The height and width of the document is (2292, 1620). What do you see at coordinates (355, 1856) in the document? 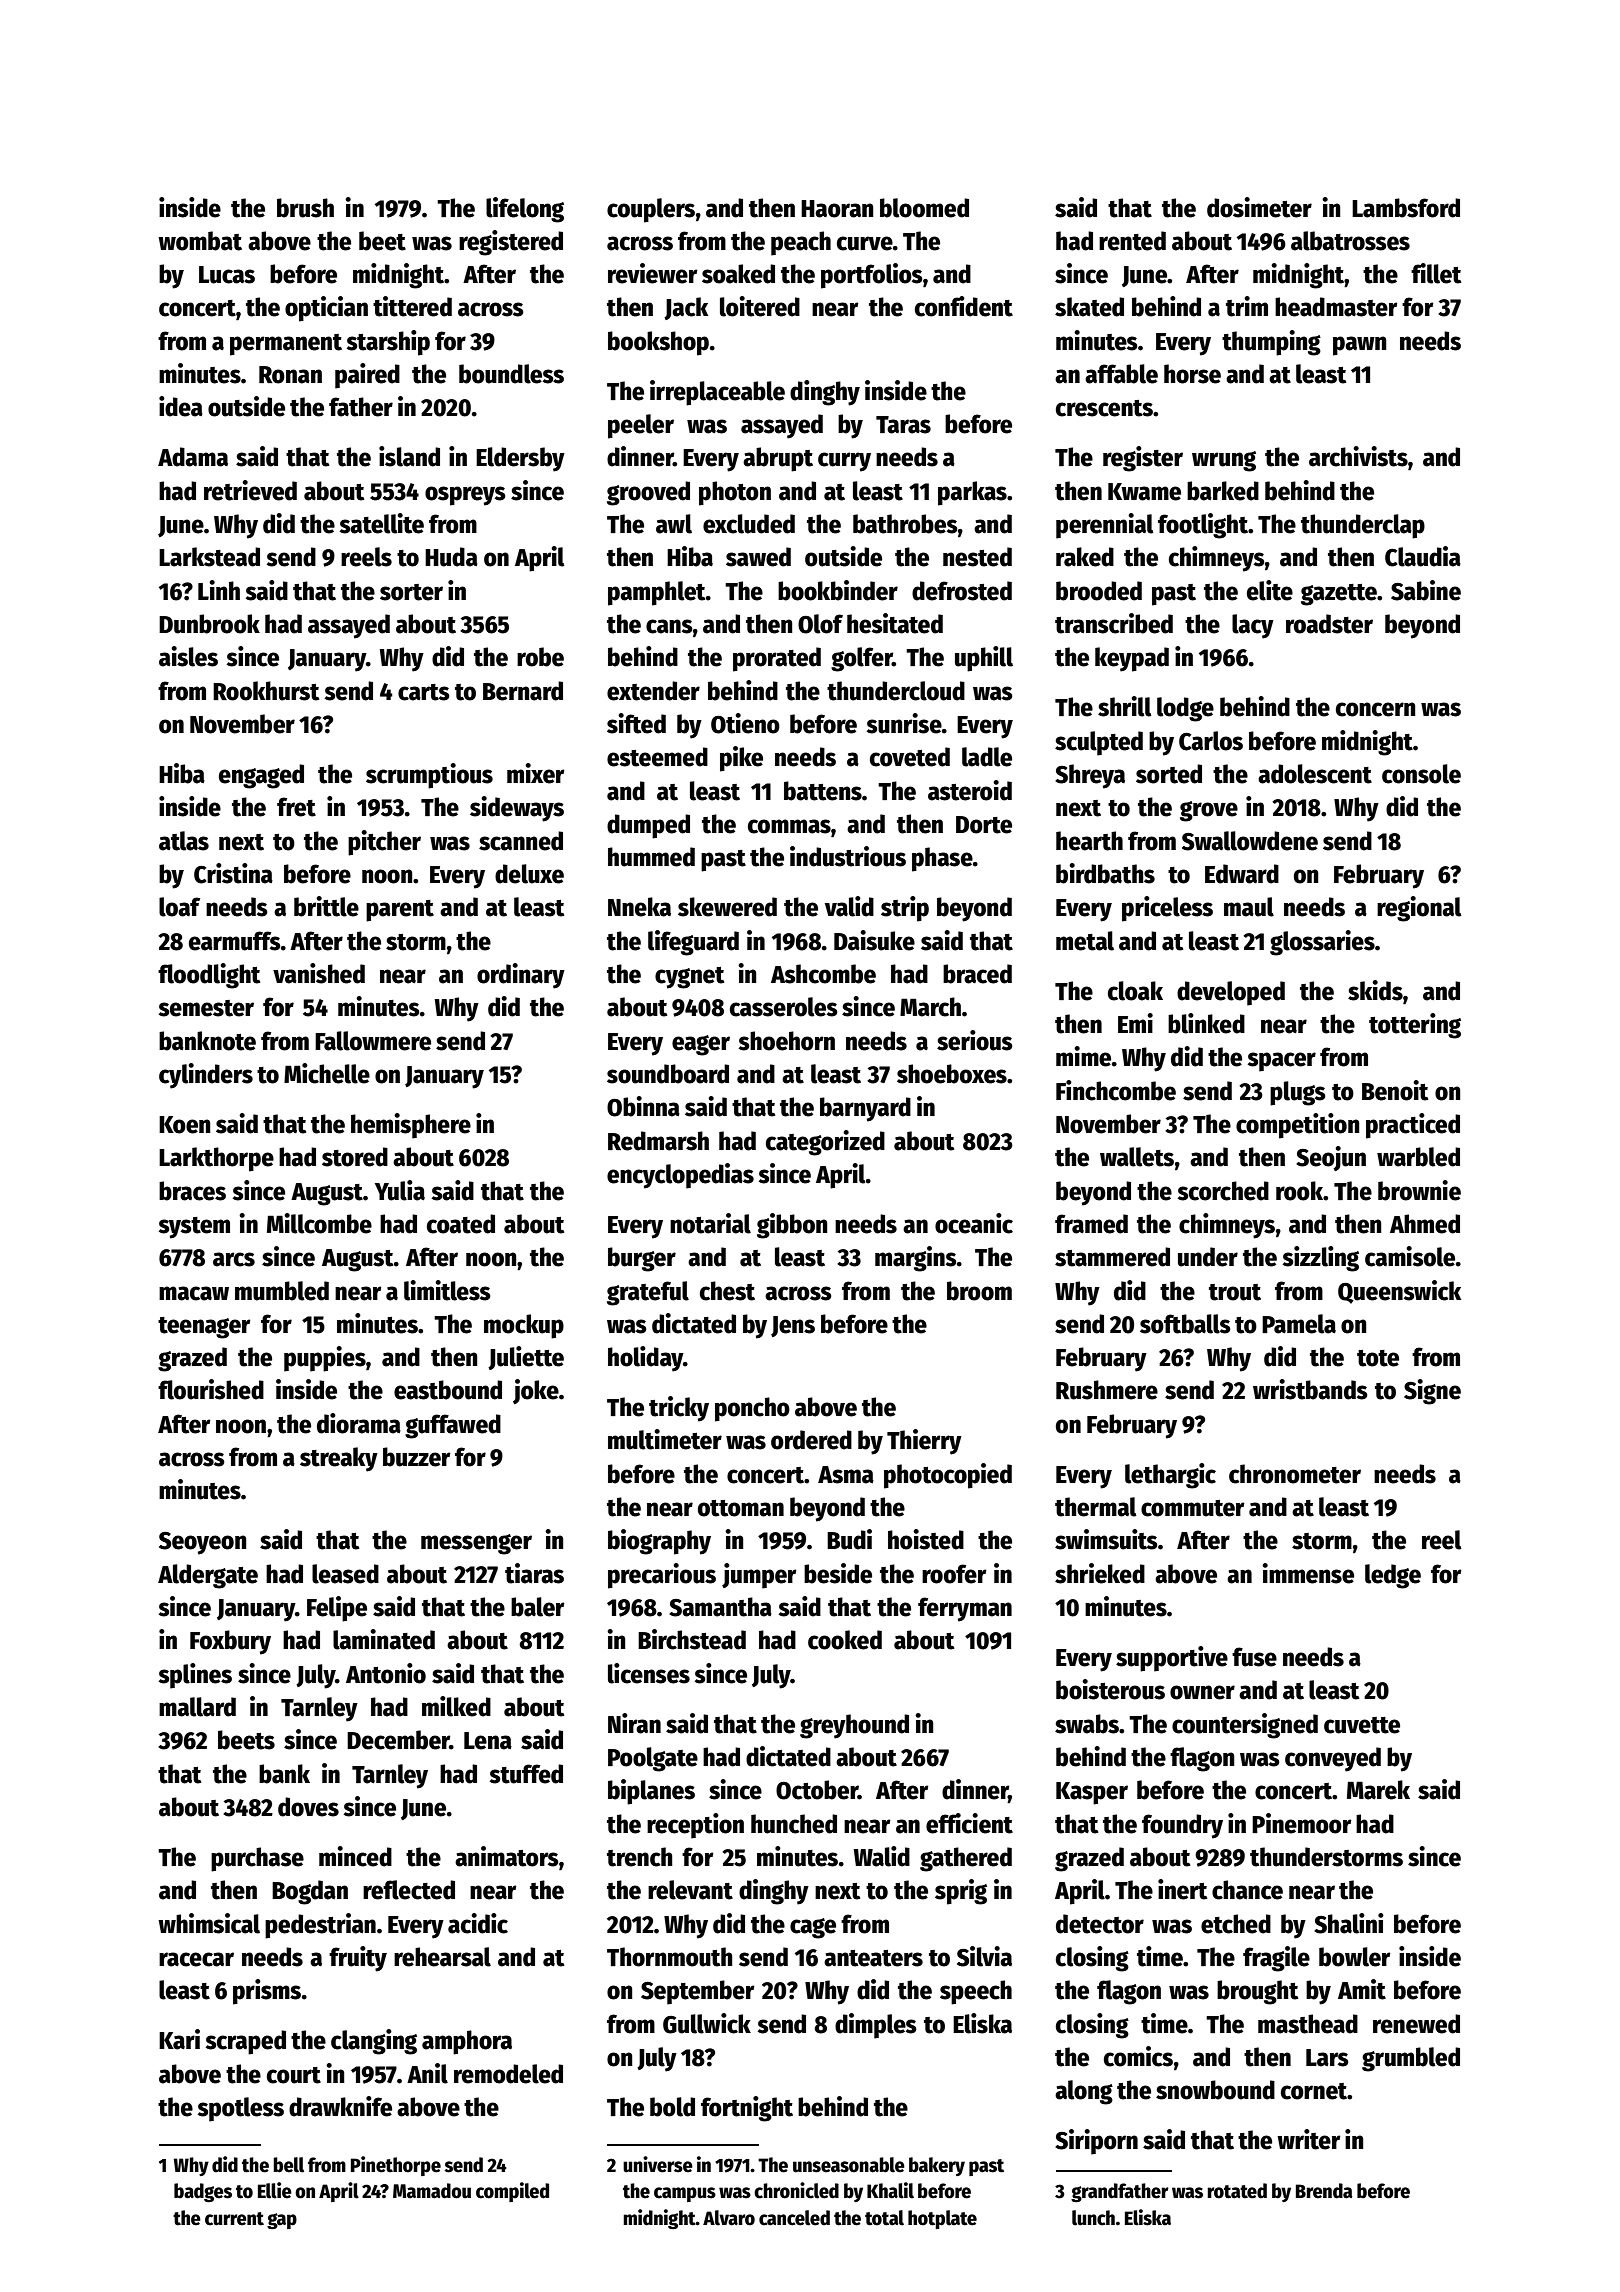
I see `minced` at bounding box center [355, 1856].
